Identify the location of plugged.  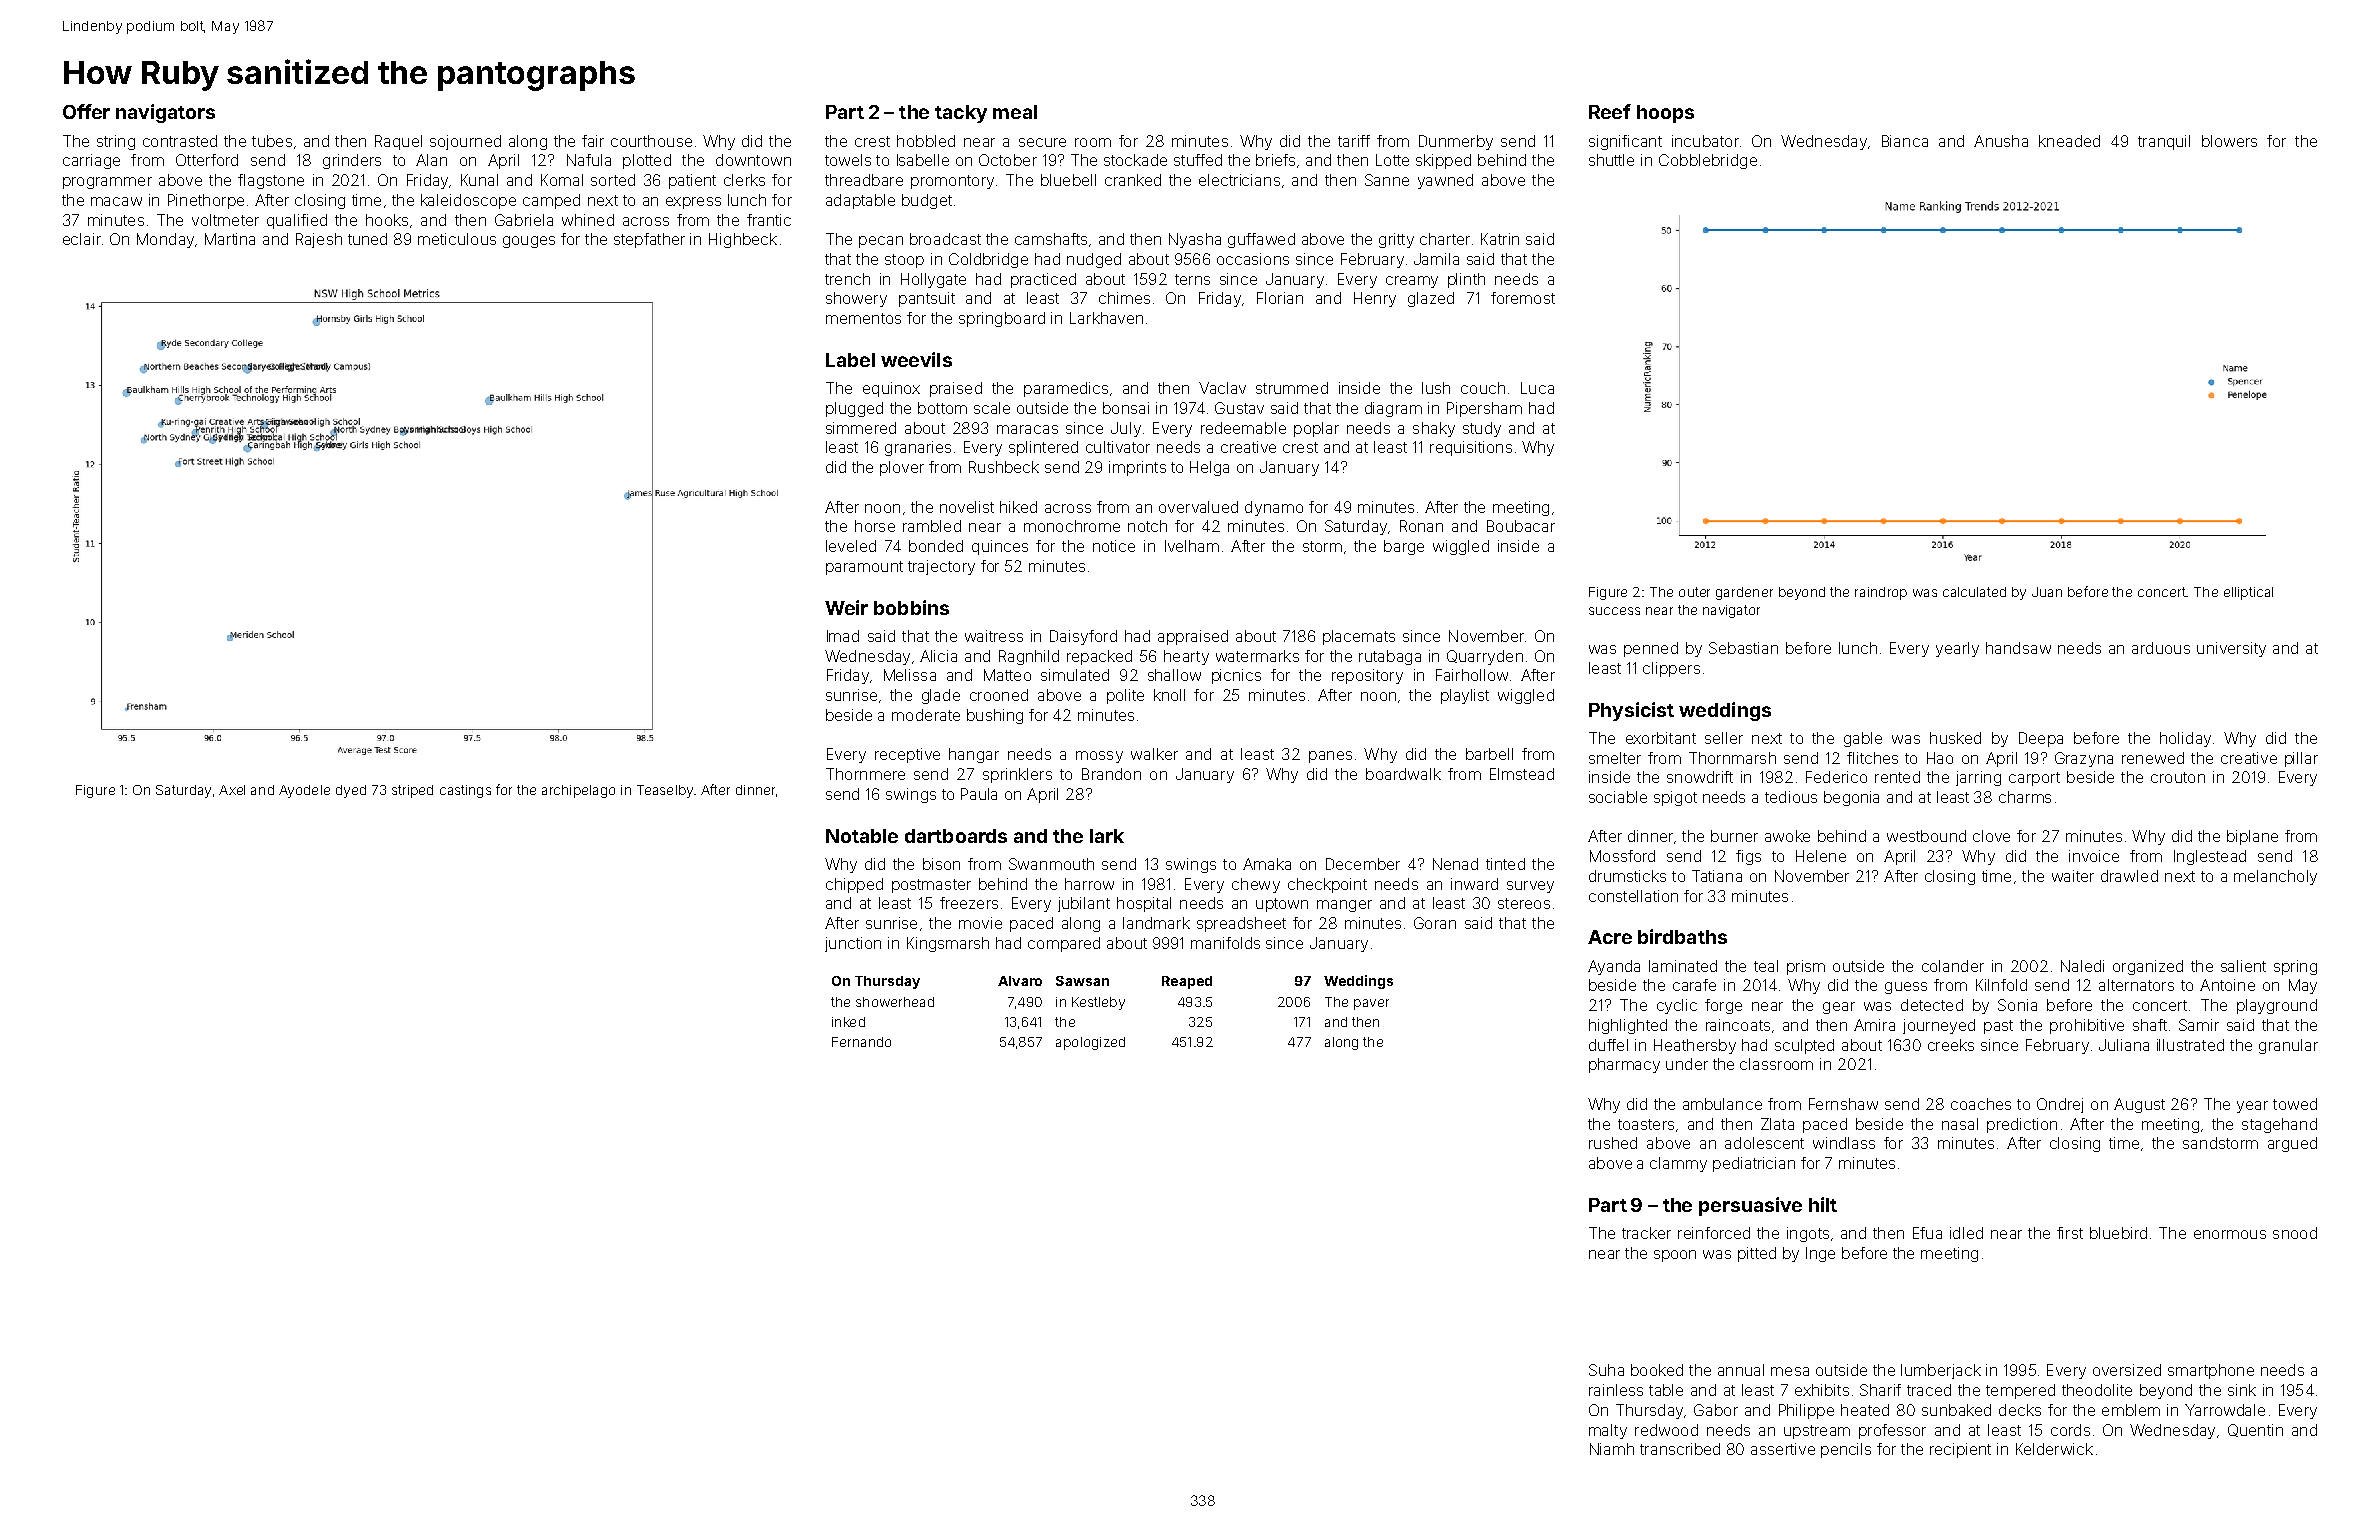
(854, 409).
